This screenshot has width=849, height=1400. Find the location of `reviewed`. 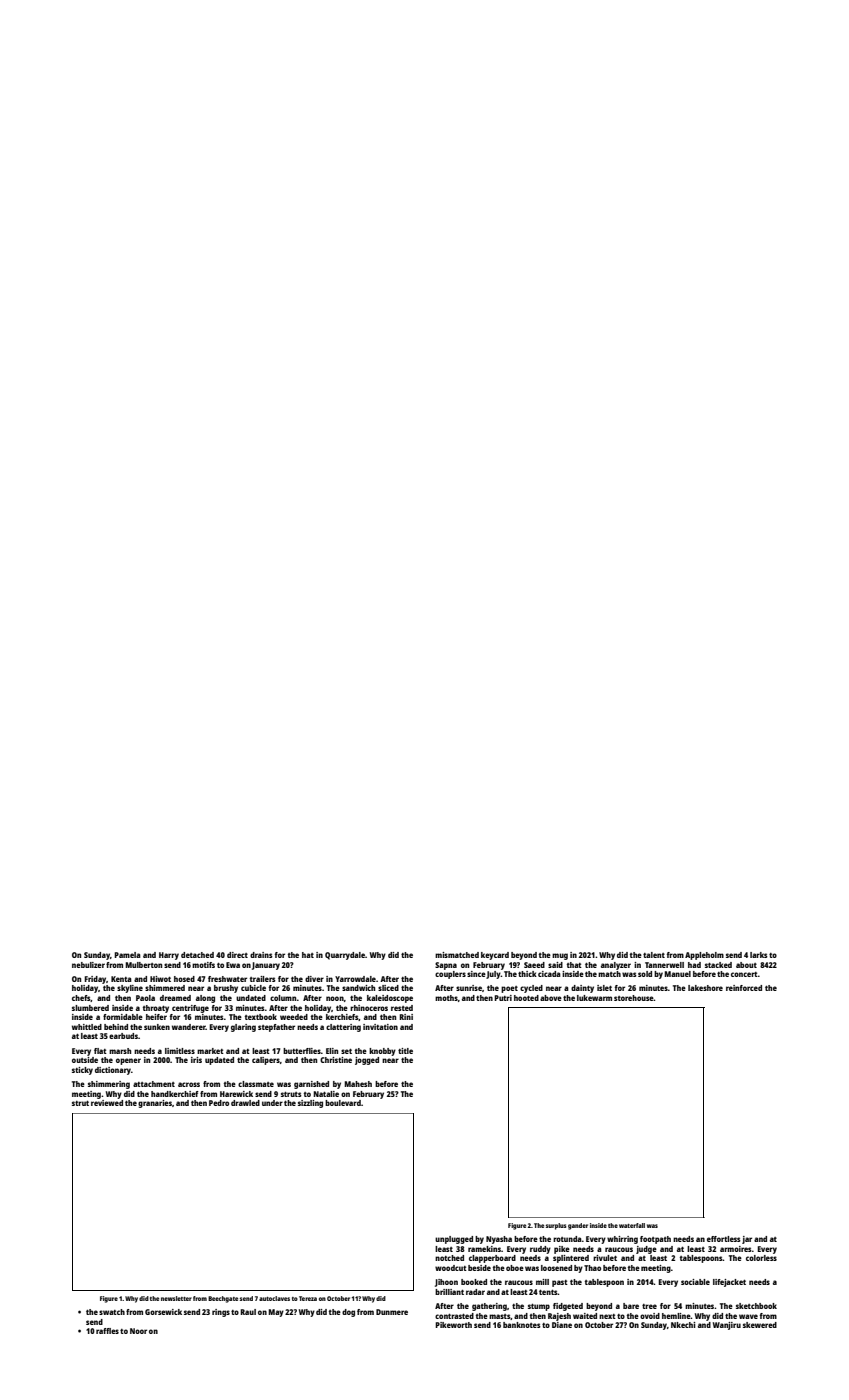

reviewed is located at coordinates (107, 1103).
